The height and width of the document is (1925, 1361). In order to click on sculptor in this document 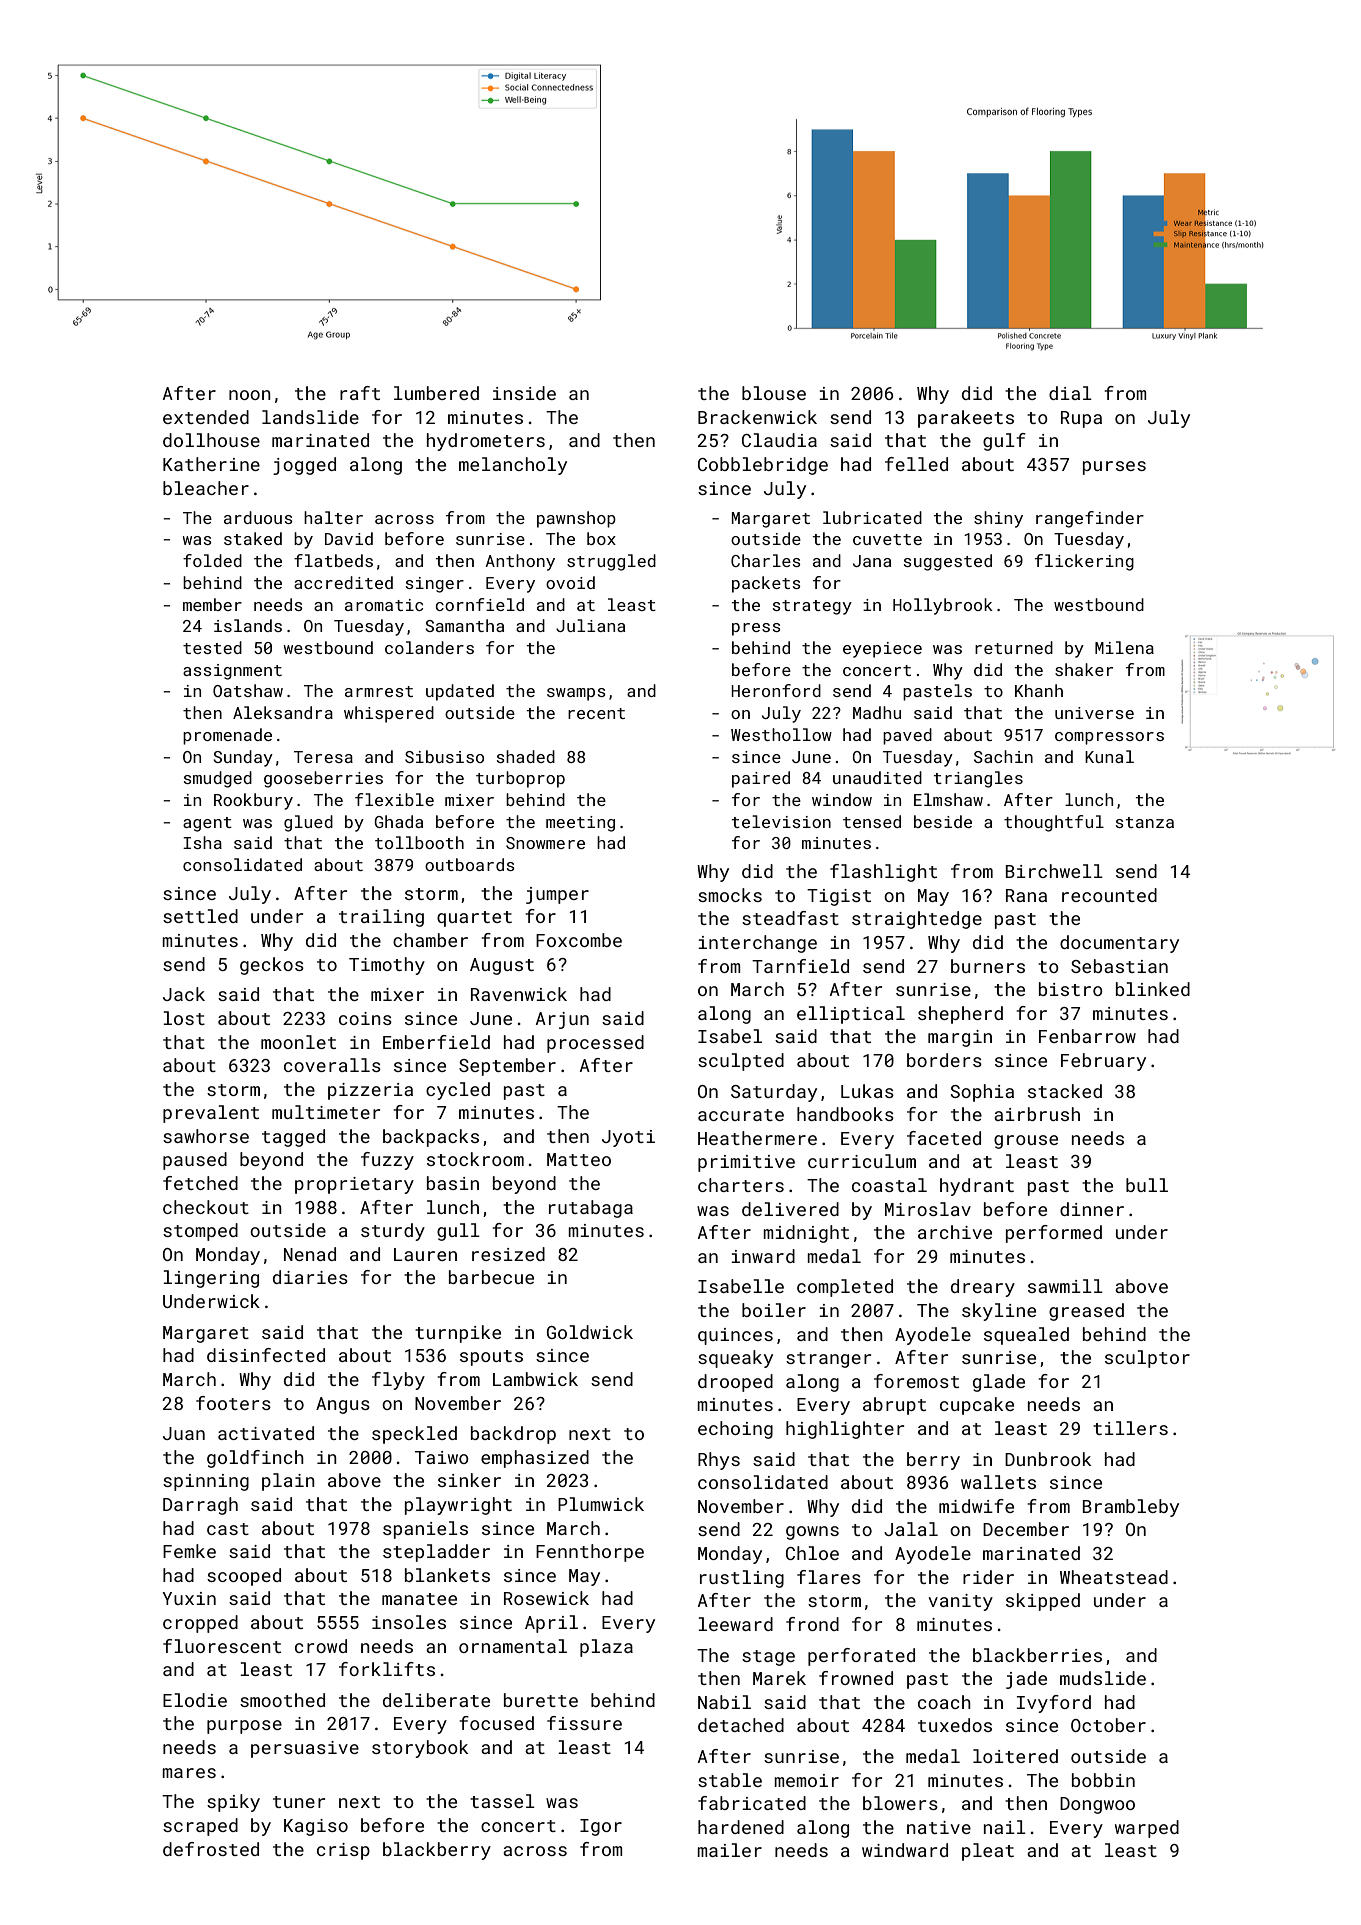, I will do `click(1147, 1359)`.
